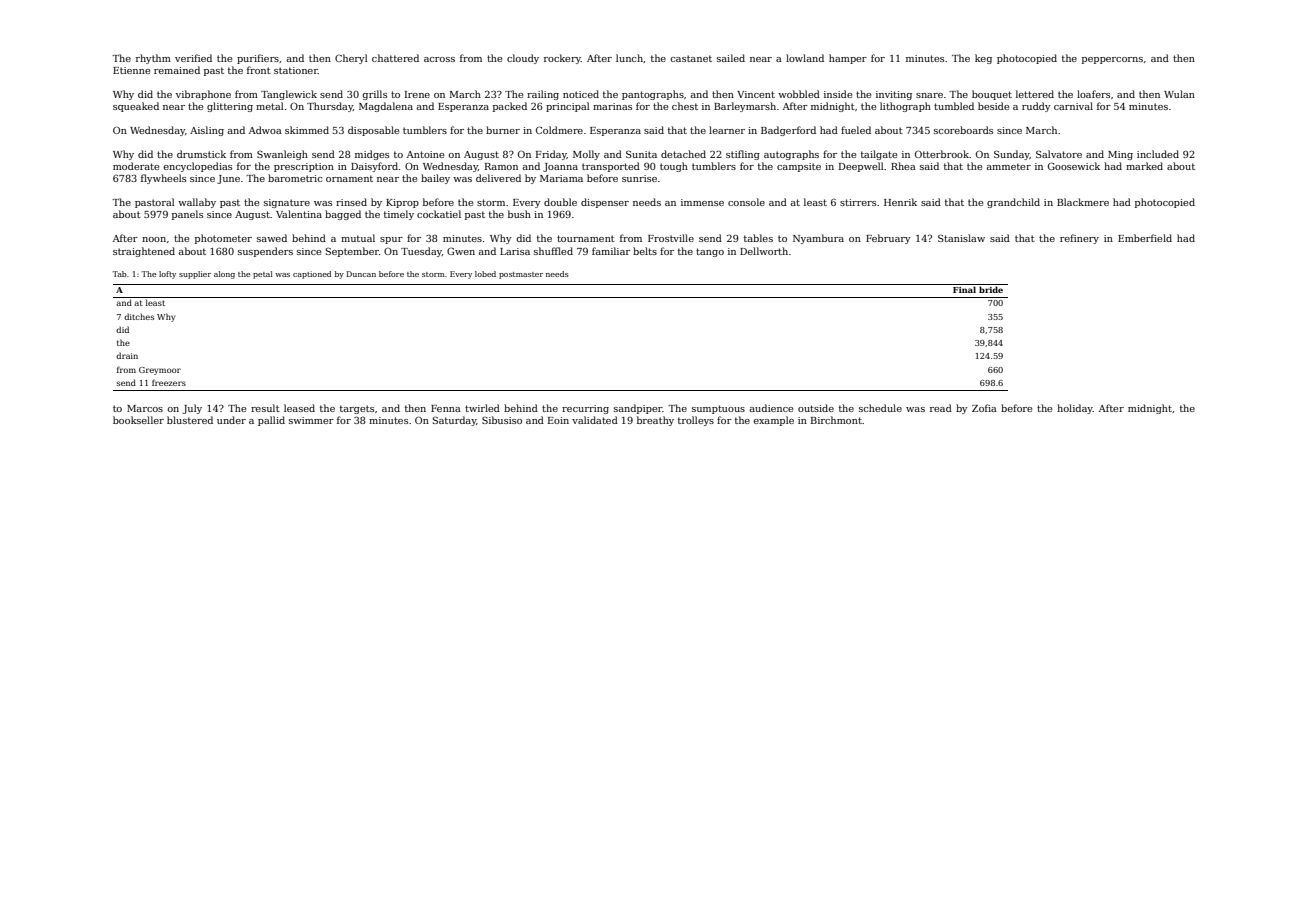  What do you see at coordinates (638, 409) in the screenshot?
I see `sandpiper` at bounding box center [638, 409].
